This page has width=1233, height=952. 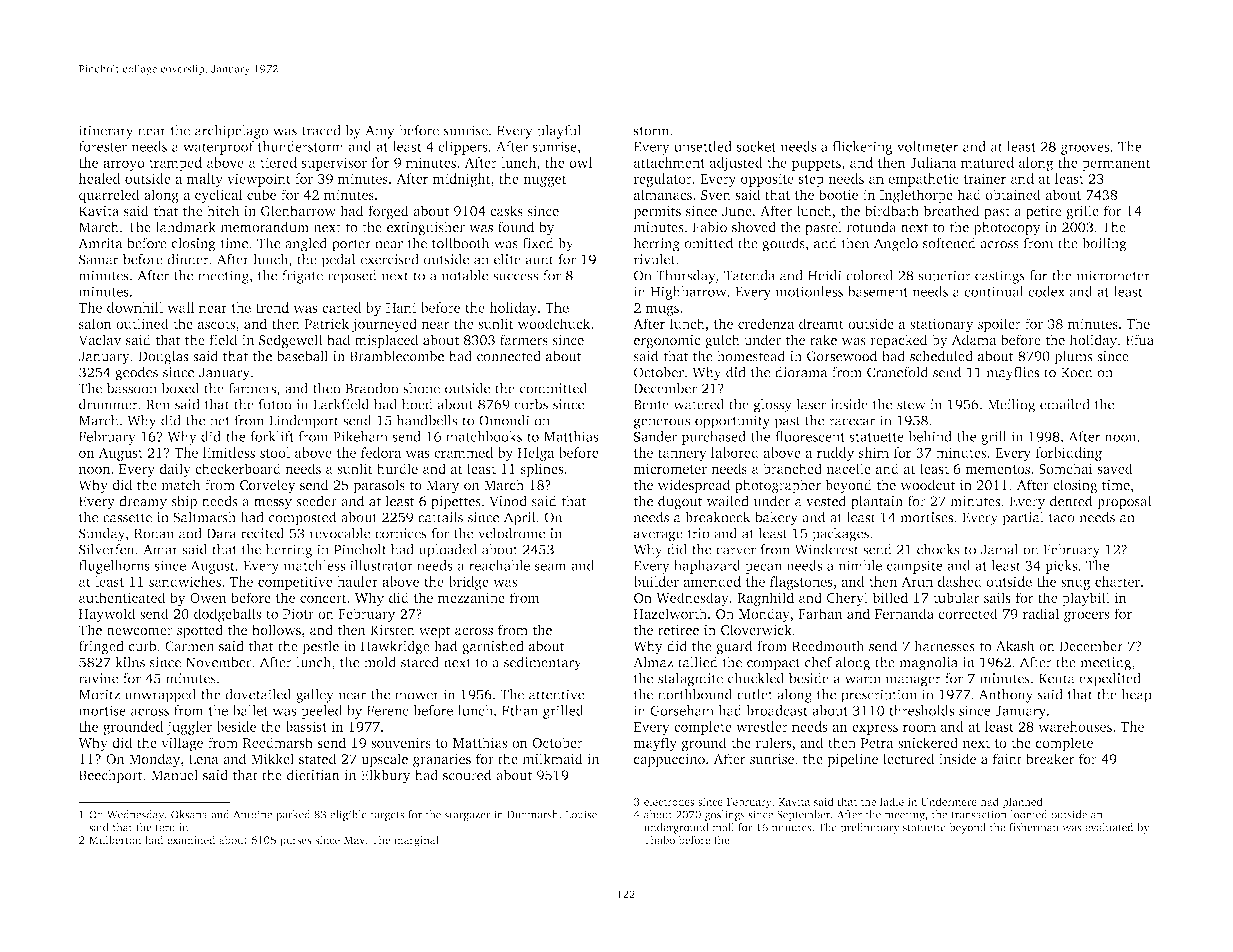 What do you see at coordinates (506, 210) in the page?
I see `casks` at bounding box center [506, 210].
